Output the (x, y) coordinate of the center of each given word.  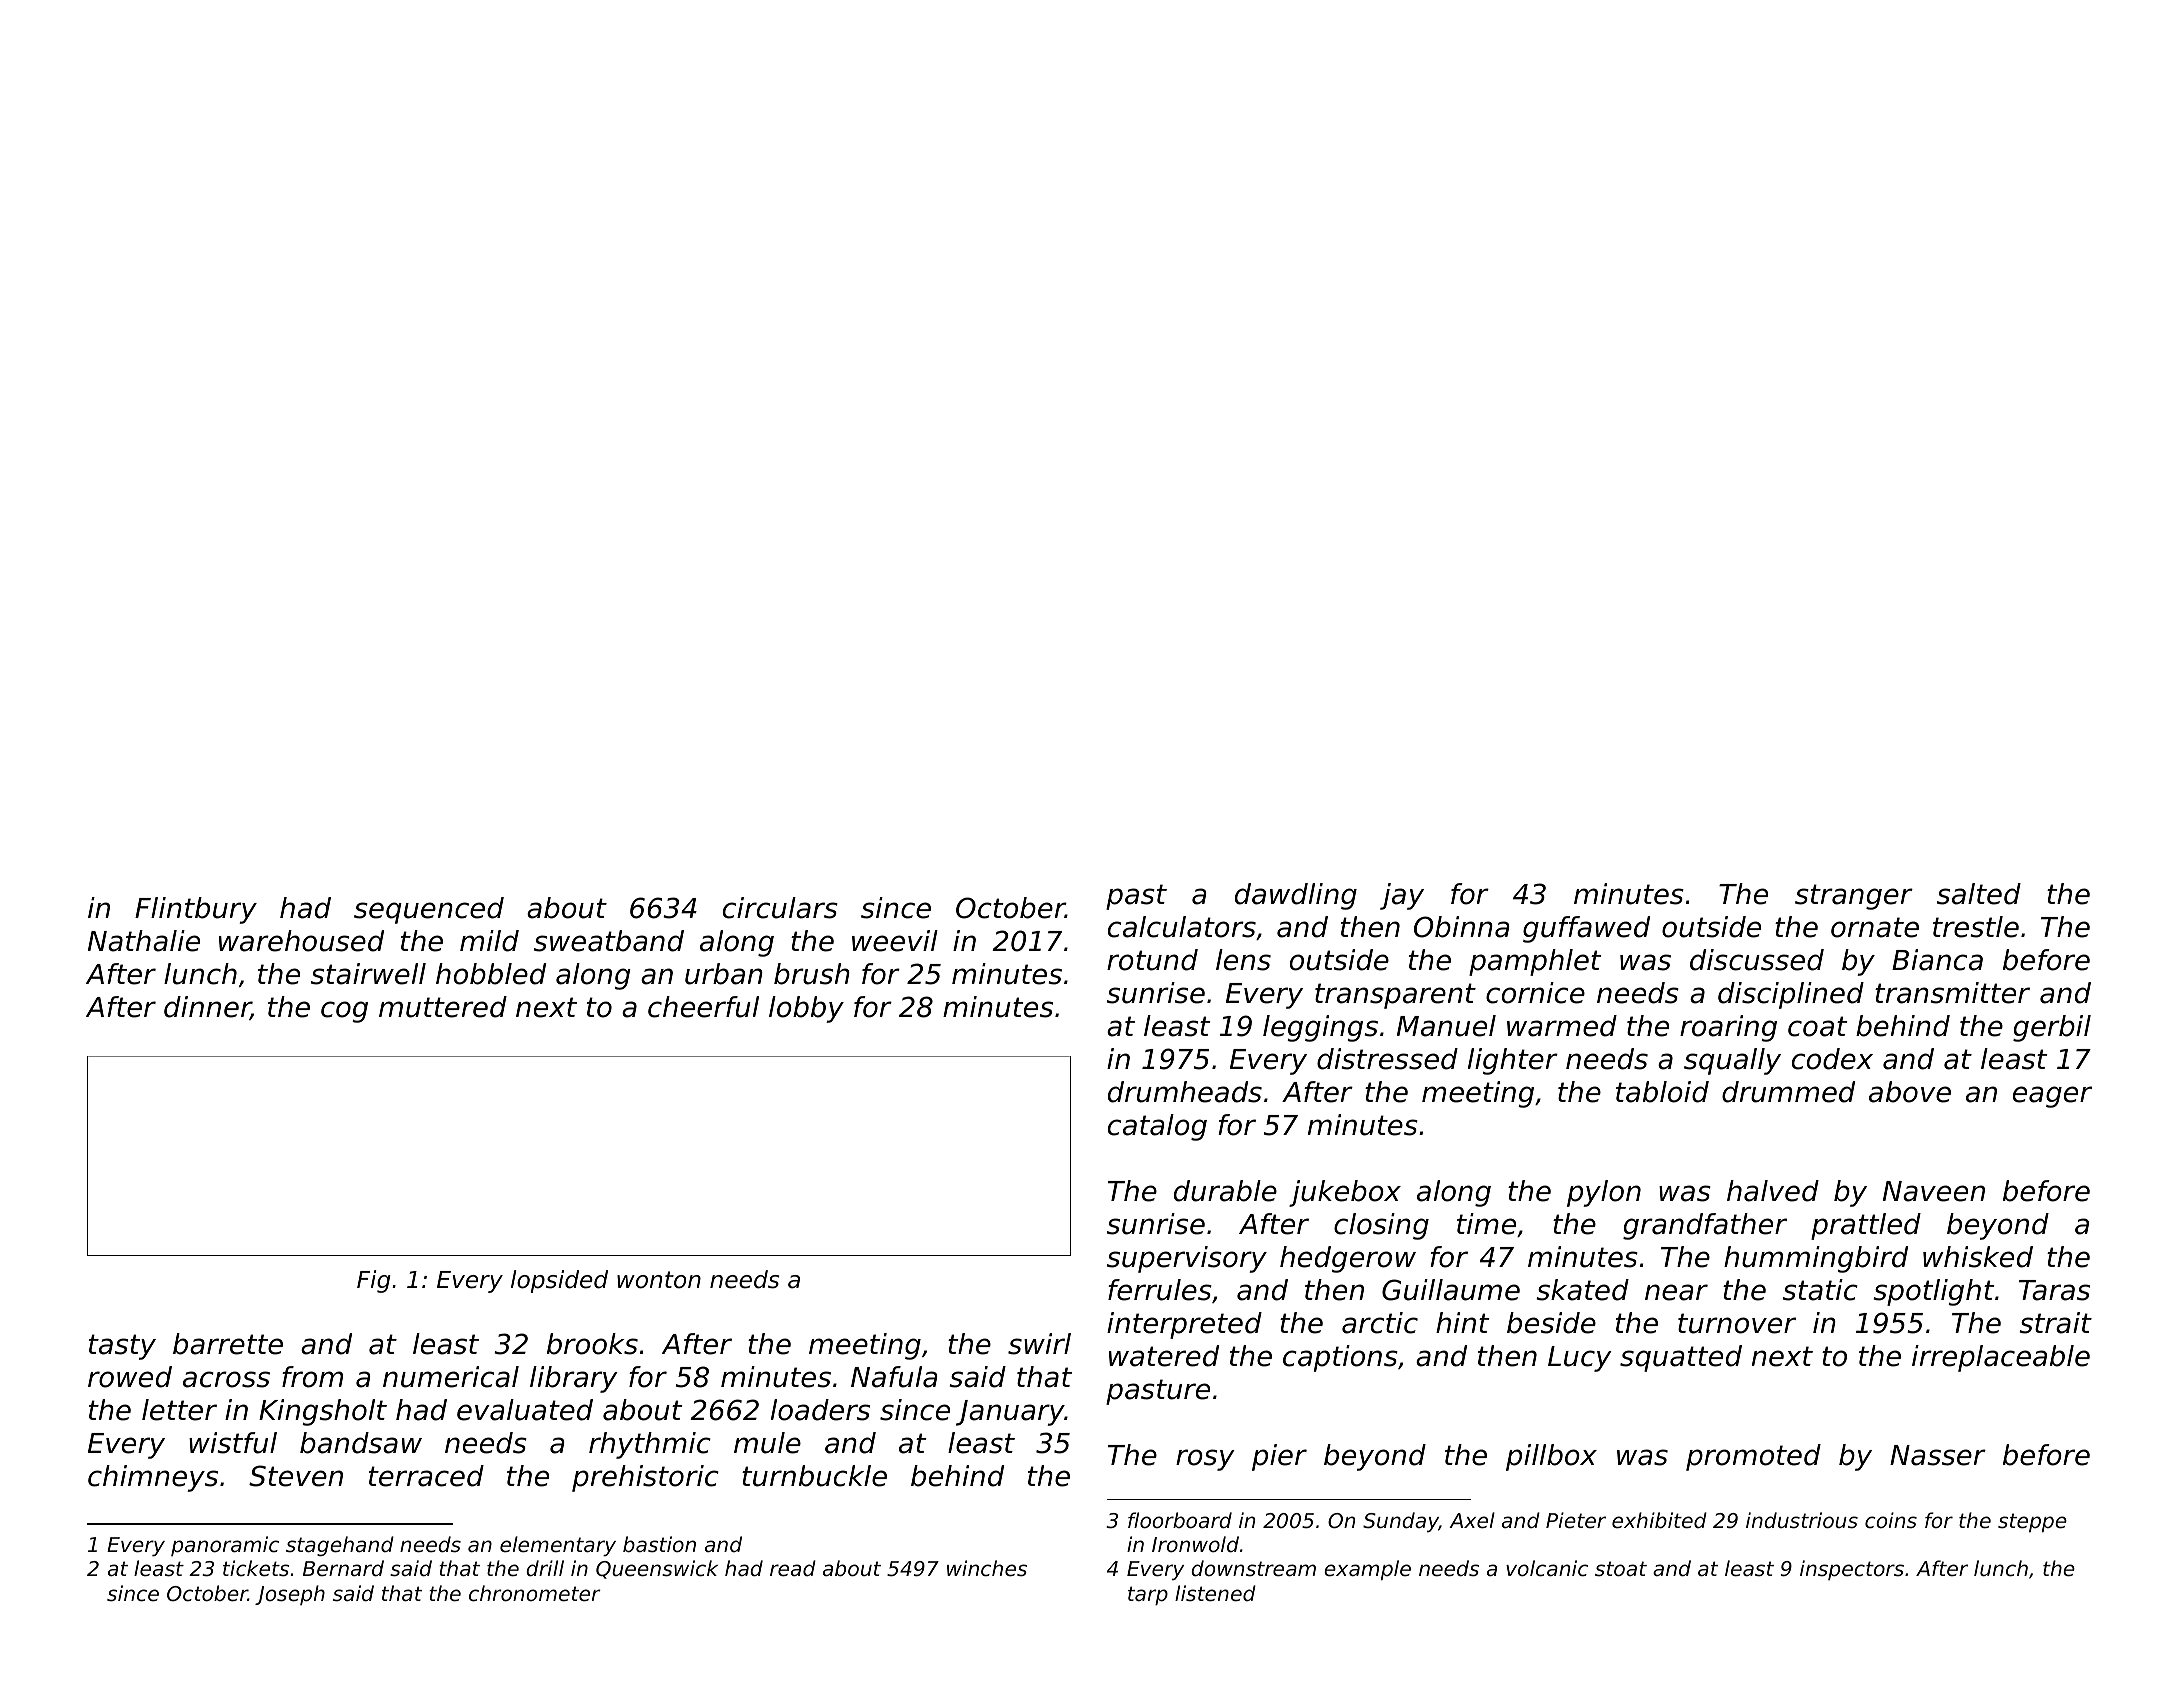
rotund (1152, 960)
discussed (1757, 960)
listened (1215, 1593)
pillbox (1551, 1457)
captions (1340, 1358)
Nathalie (144, 941)
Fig (374, 1281)
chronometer (535, 1593)
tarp (1148, 1595)
